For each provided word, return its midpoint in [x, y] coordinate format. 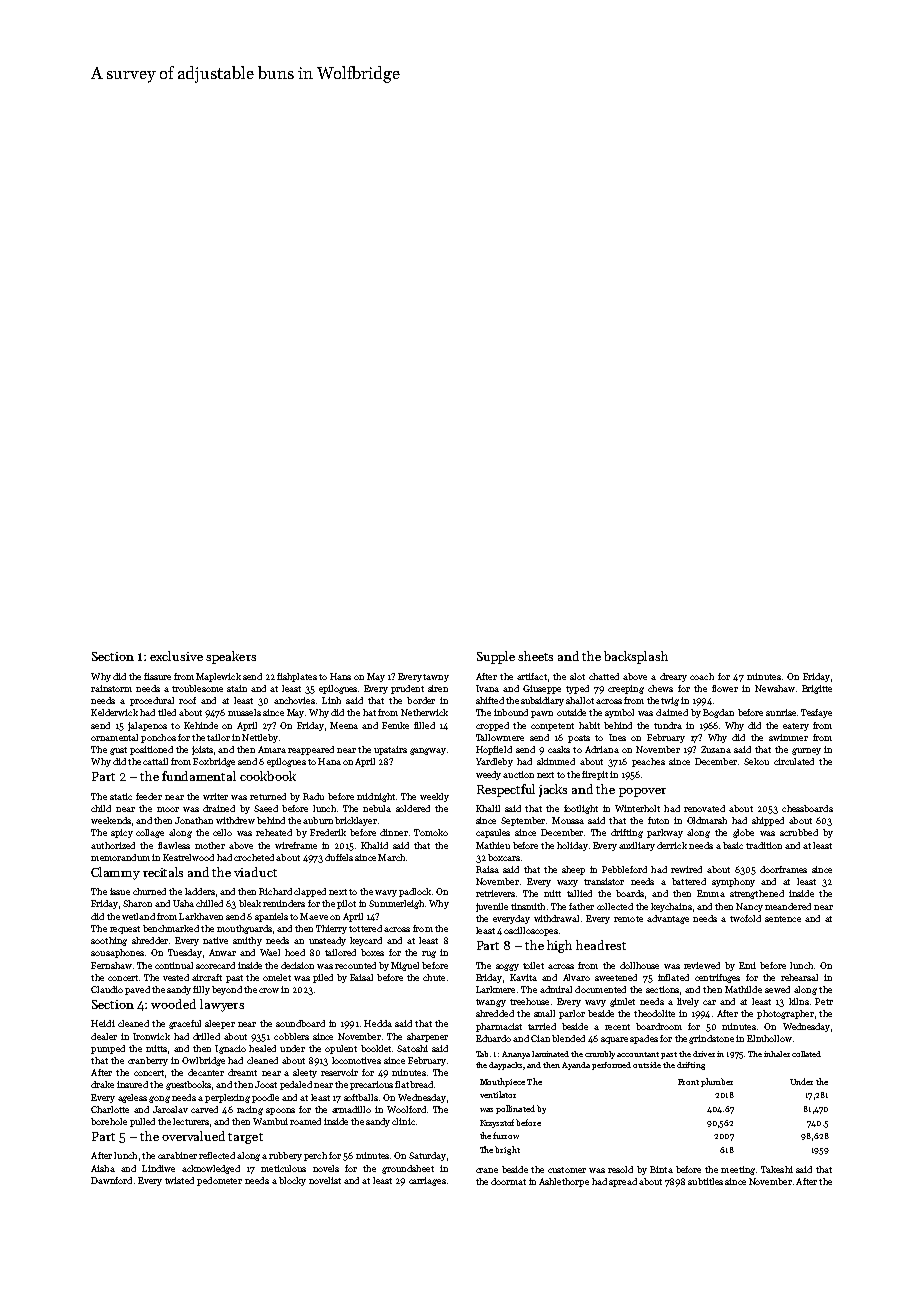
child [101, 808]
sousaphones [117, 953]
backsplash [636, 657]
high [559, 946]
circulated [794, 761]
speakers [231, 657]
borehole [109, 1121]
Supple [496, 657]
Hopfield [494, 750]
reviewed [702, 965]
